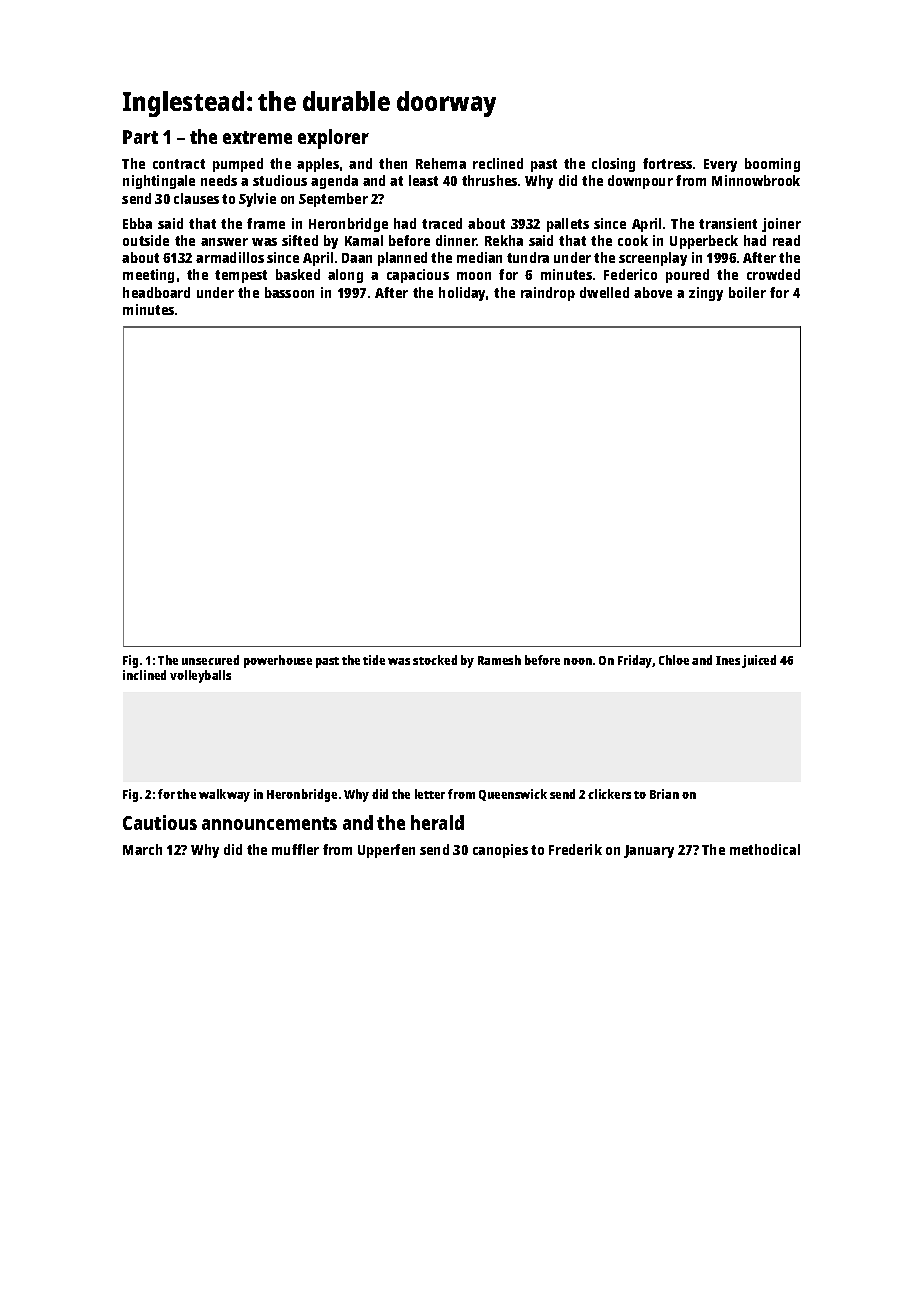 The width and height of the screenshot is (924, 1314). What do you see at coordinates (759, 661) in the screenshot?
I see `juiced` at bounding box center [759, 661].
